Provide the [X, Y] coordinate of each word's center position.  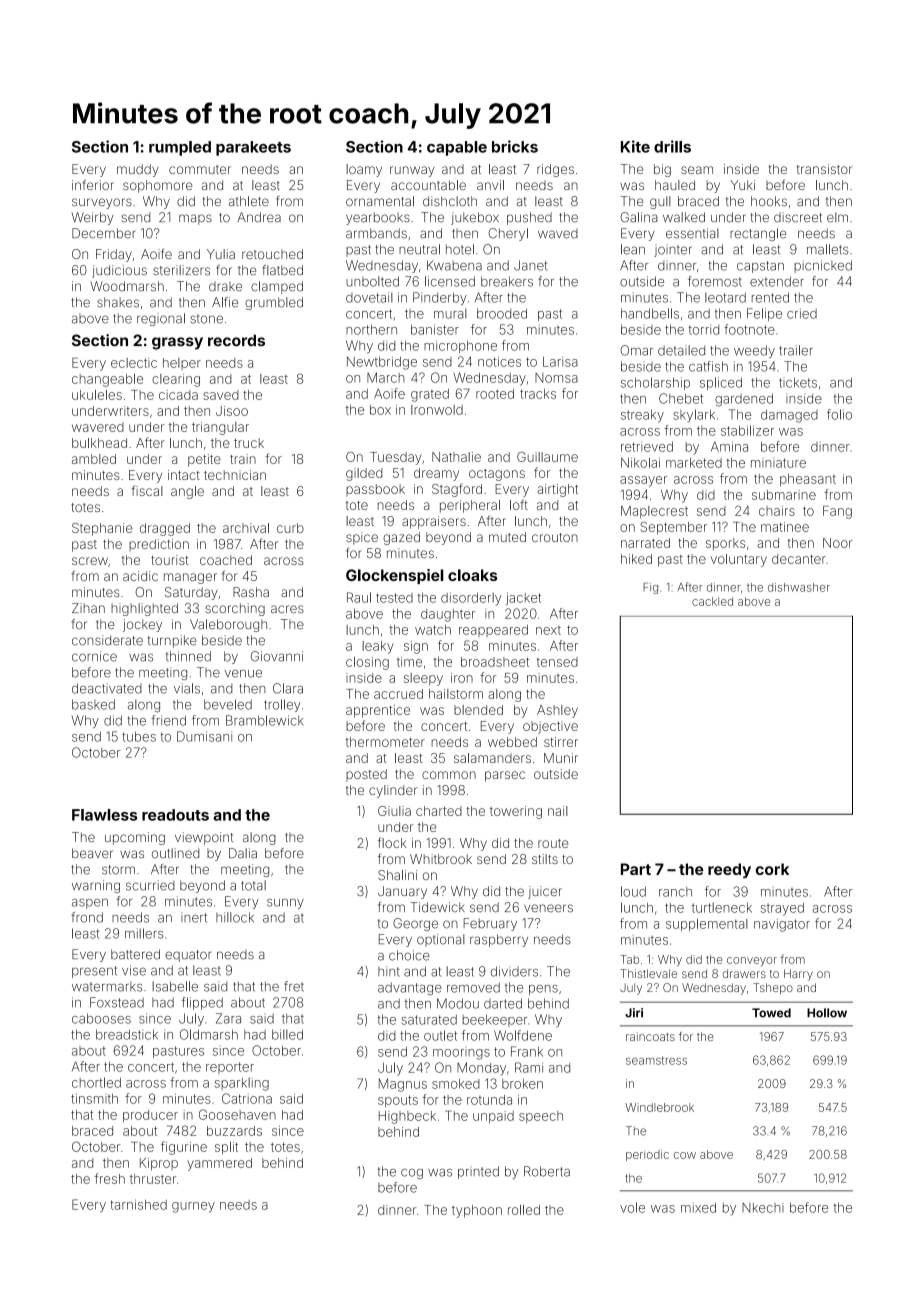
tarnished [138, 1204]
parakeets [253, 148]
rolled [524, 1210]
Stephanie [102, 529]
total [253, 885]
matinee [785, 527]
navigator [782, 925]
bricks [515, 146]
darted [503, 1003]
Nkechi [763, 1208]
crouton [555, 537]
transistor [824, 169]
